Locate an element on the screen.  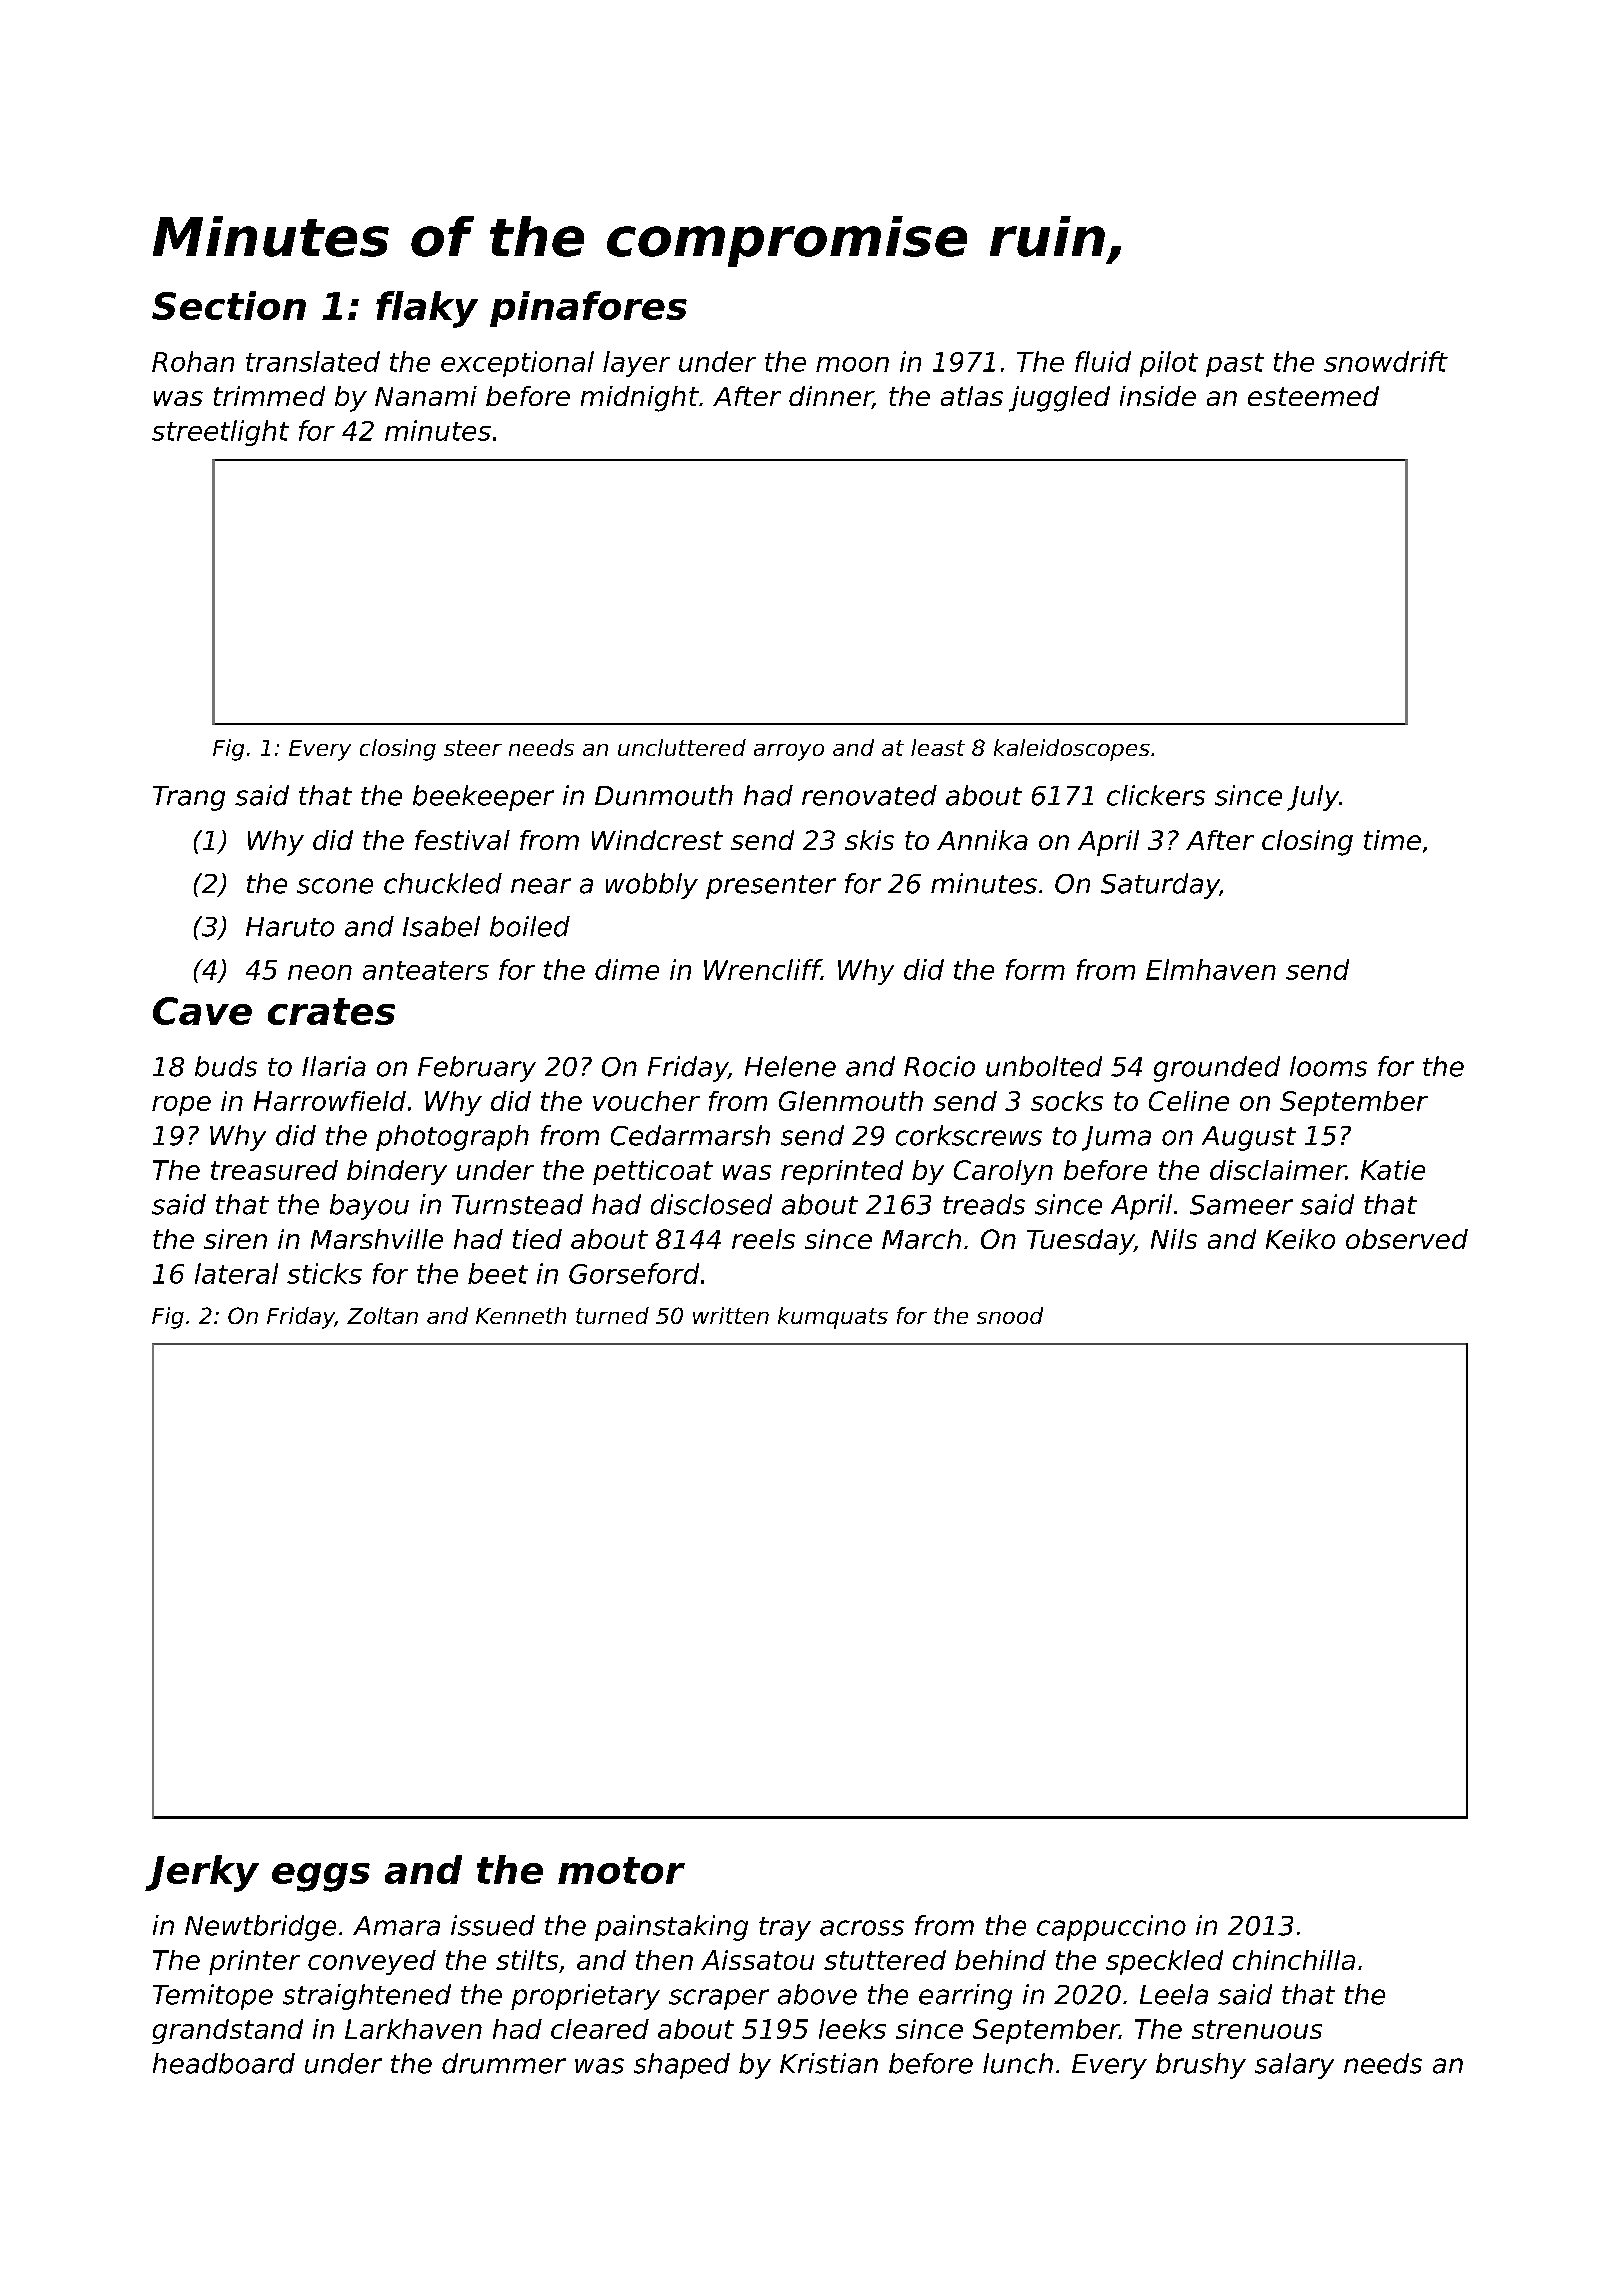
Newtbridge is located at coordinates (260, 1928).
